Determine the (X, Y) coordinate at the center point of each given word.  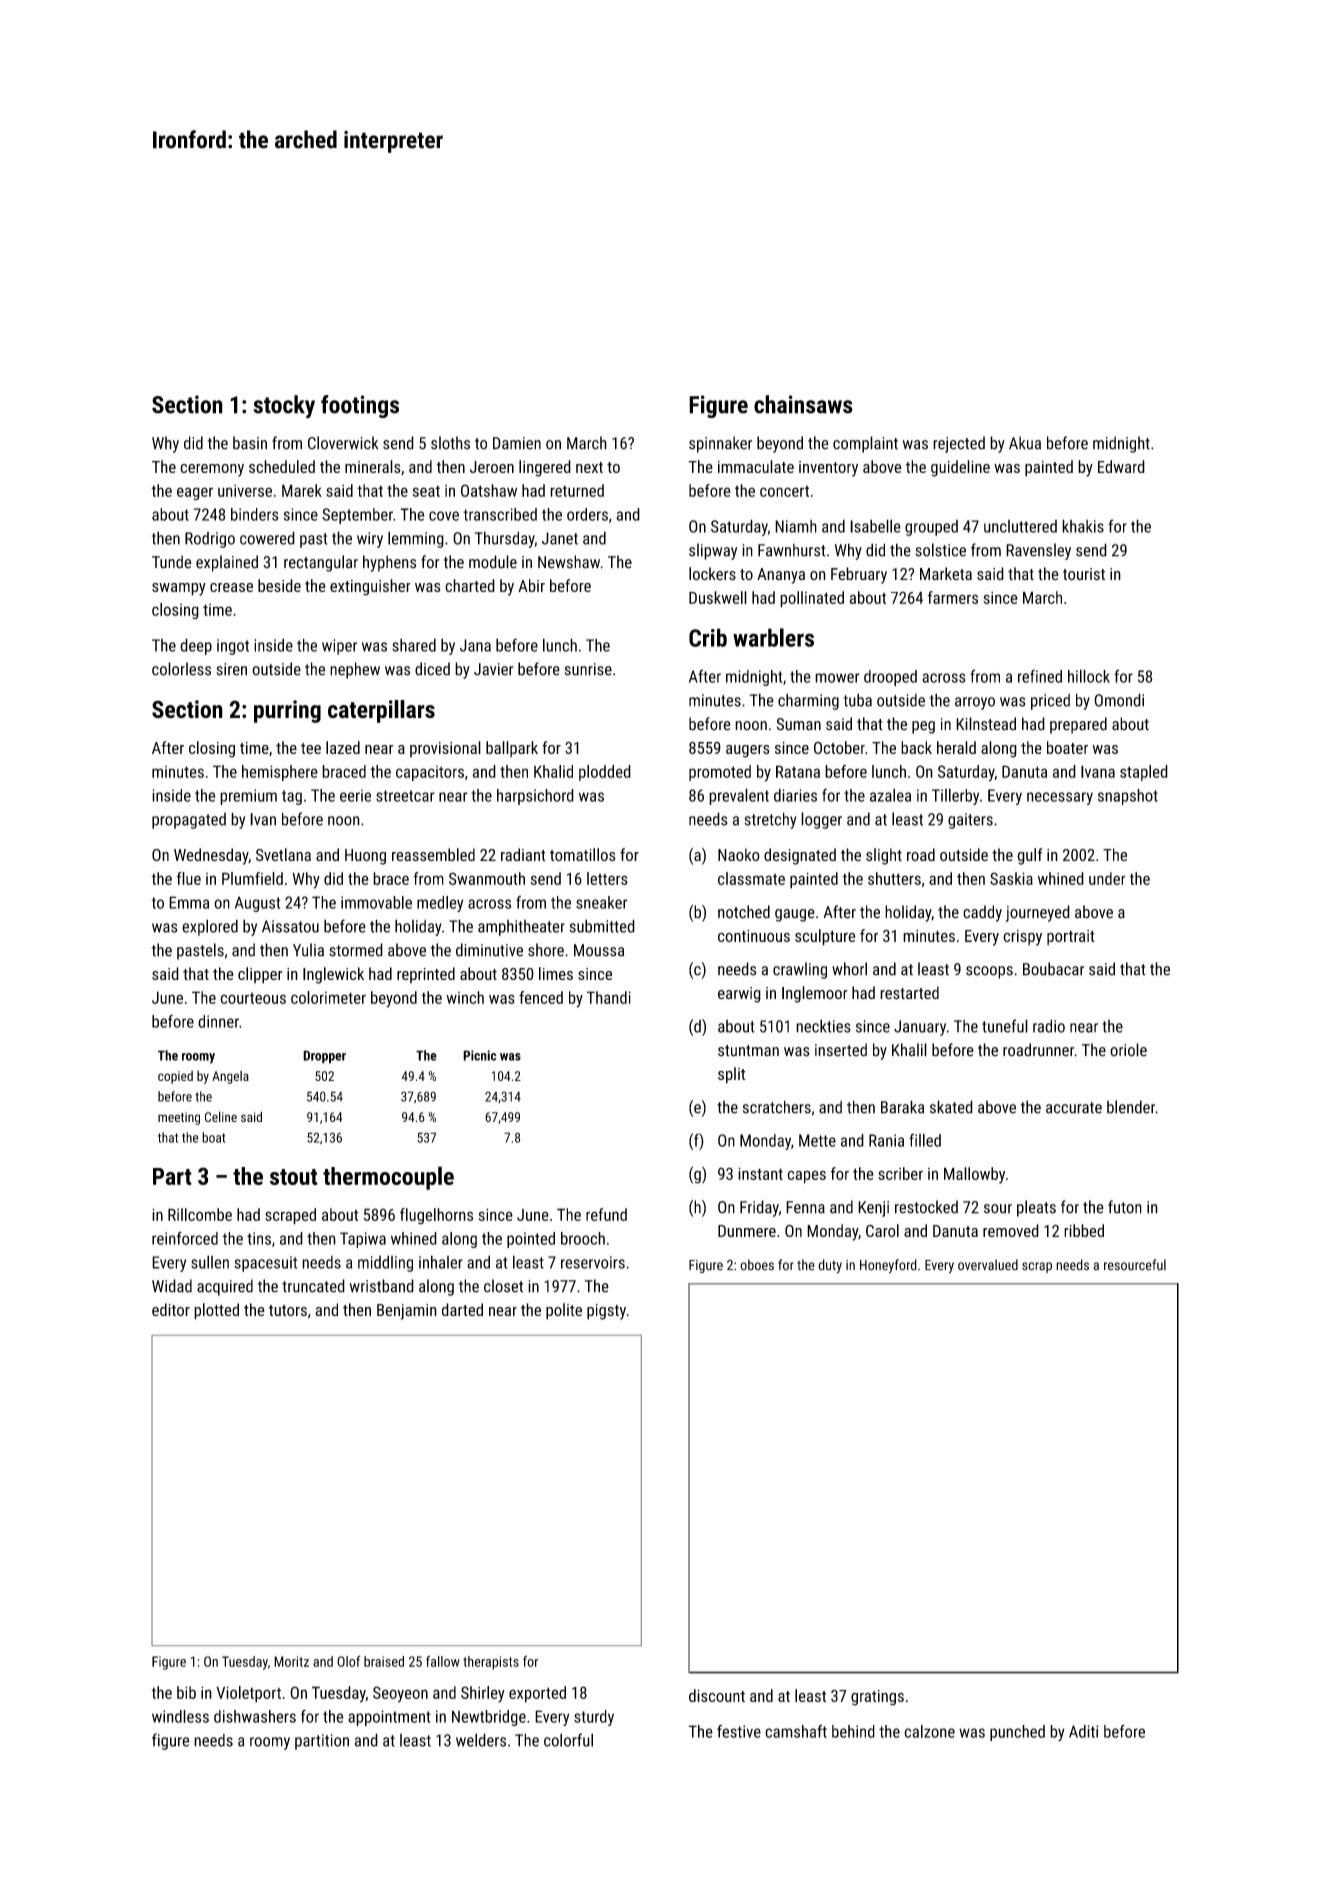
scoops (989, 972)
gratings (877, 1698)
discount (717, 1695)
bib (186, 1692)
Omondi (1119, 700)
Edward (1121, 466)
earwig (739, 995)
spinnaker (720, 444)
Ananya (781, 576)
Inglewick (333, 975)
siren (231, 669)
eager (195, 493)
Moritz (291, 1661)
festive (739, 1731)
